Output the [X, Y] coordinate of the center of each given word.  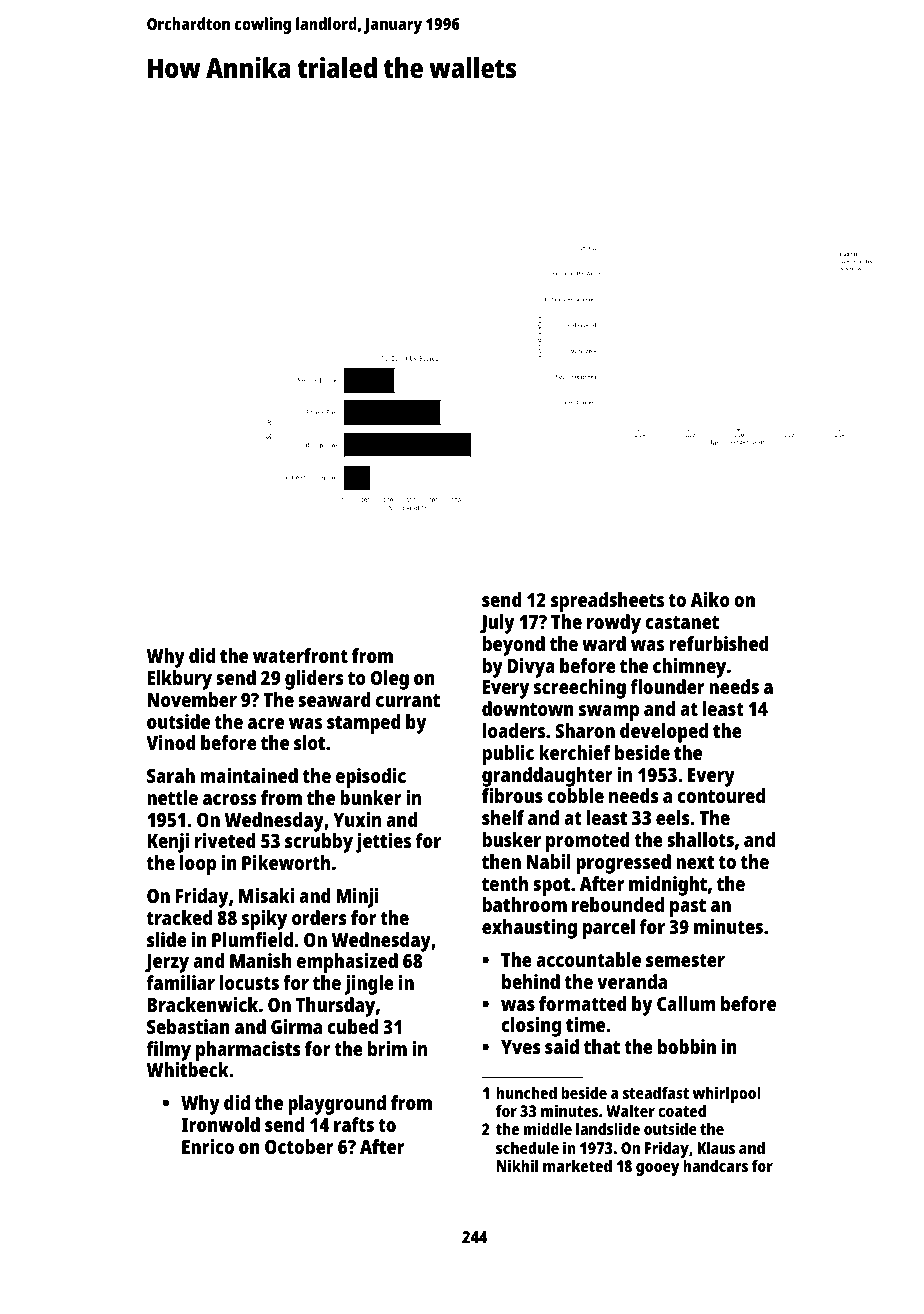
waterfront [300, 655]
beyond [514, 646]
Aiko [710, 599]
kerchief [575, 752]
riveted [225, 840]
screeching [580, 689]
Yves [521, 1047]
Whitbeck [187, 1069]
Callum [686, 1003]
